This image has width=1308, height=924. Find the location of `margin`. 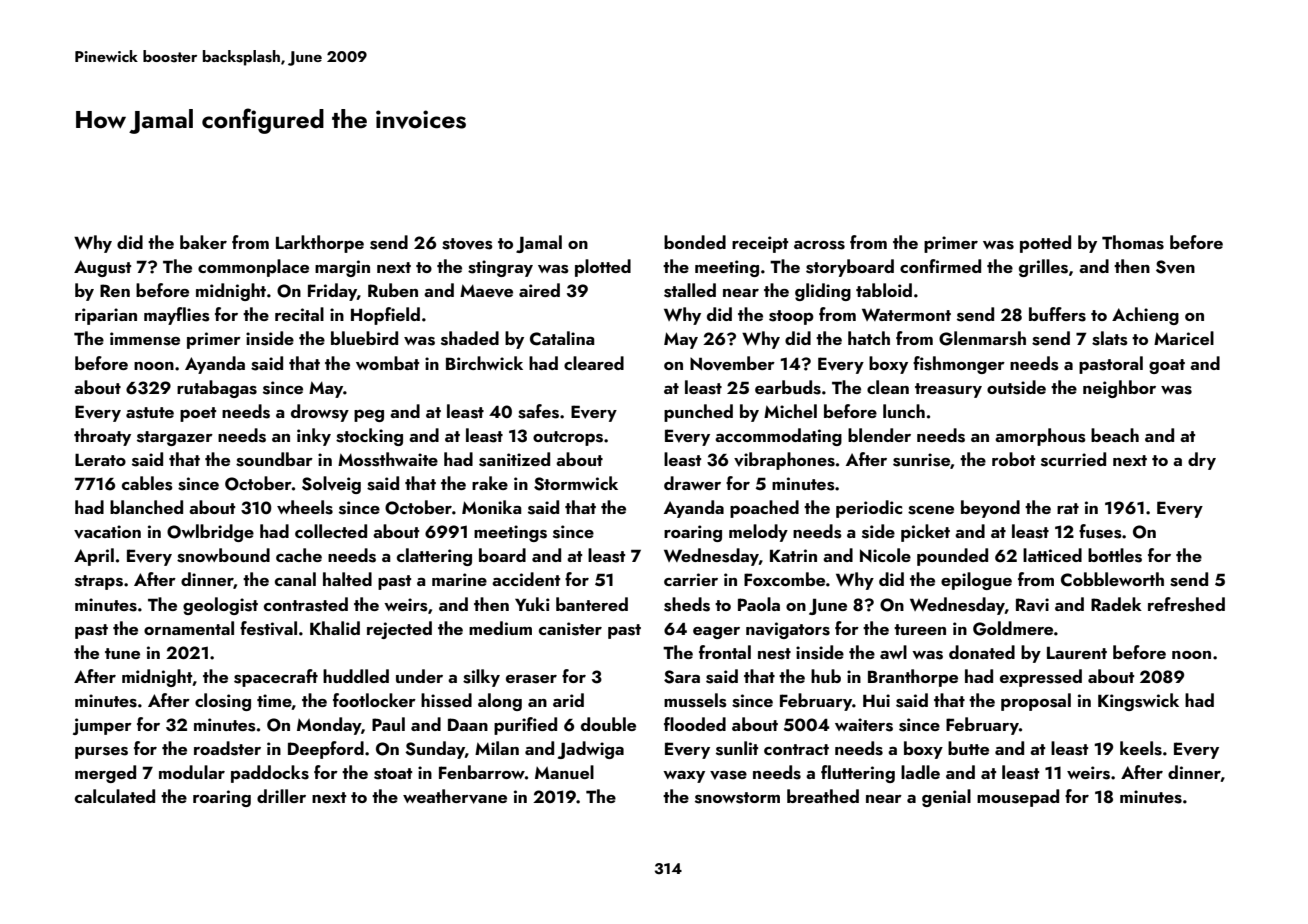

margin is located at coordinates (342, 268).
